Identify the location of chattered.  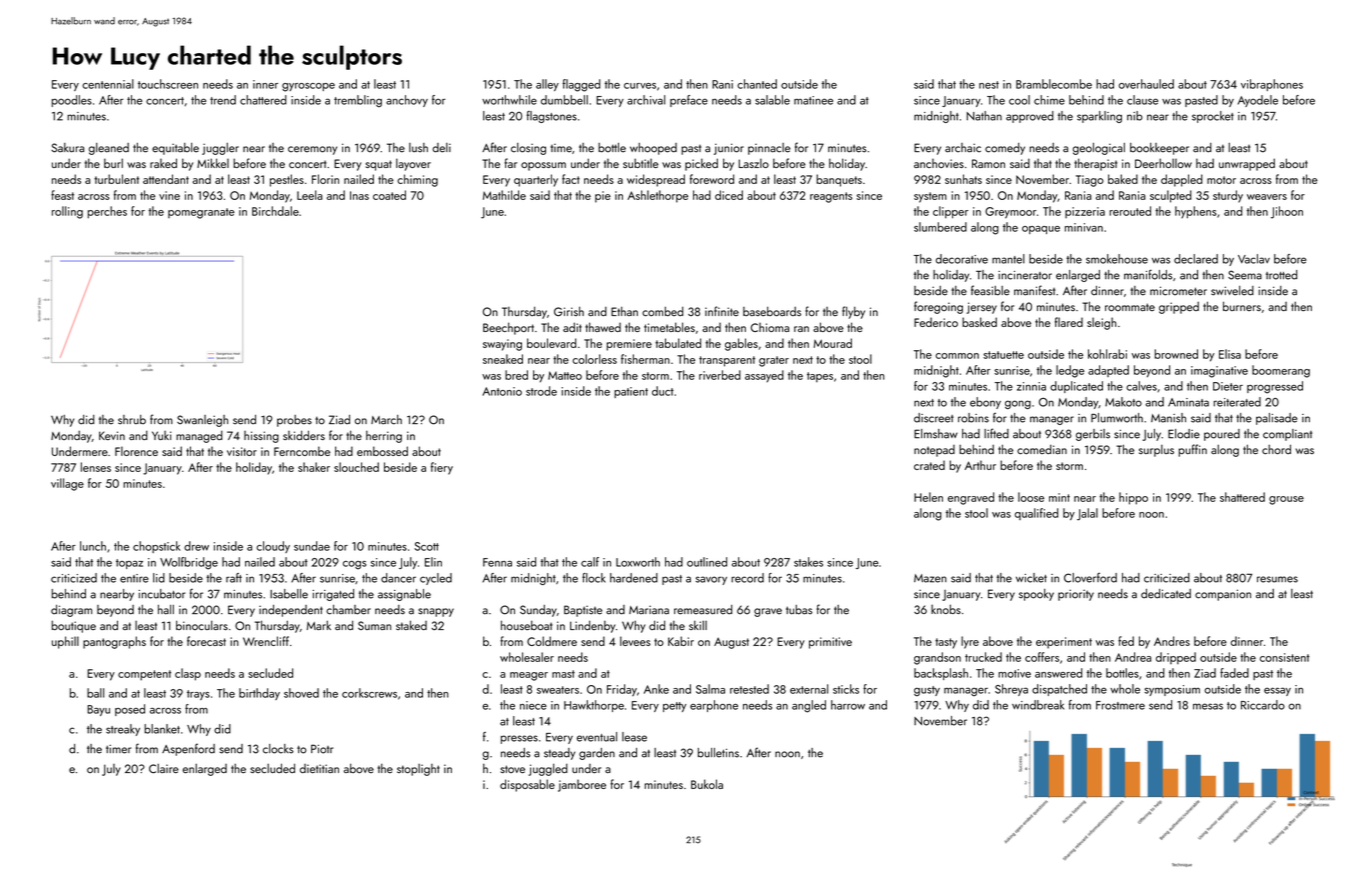
(263, 100).
